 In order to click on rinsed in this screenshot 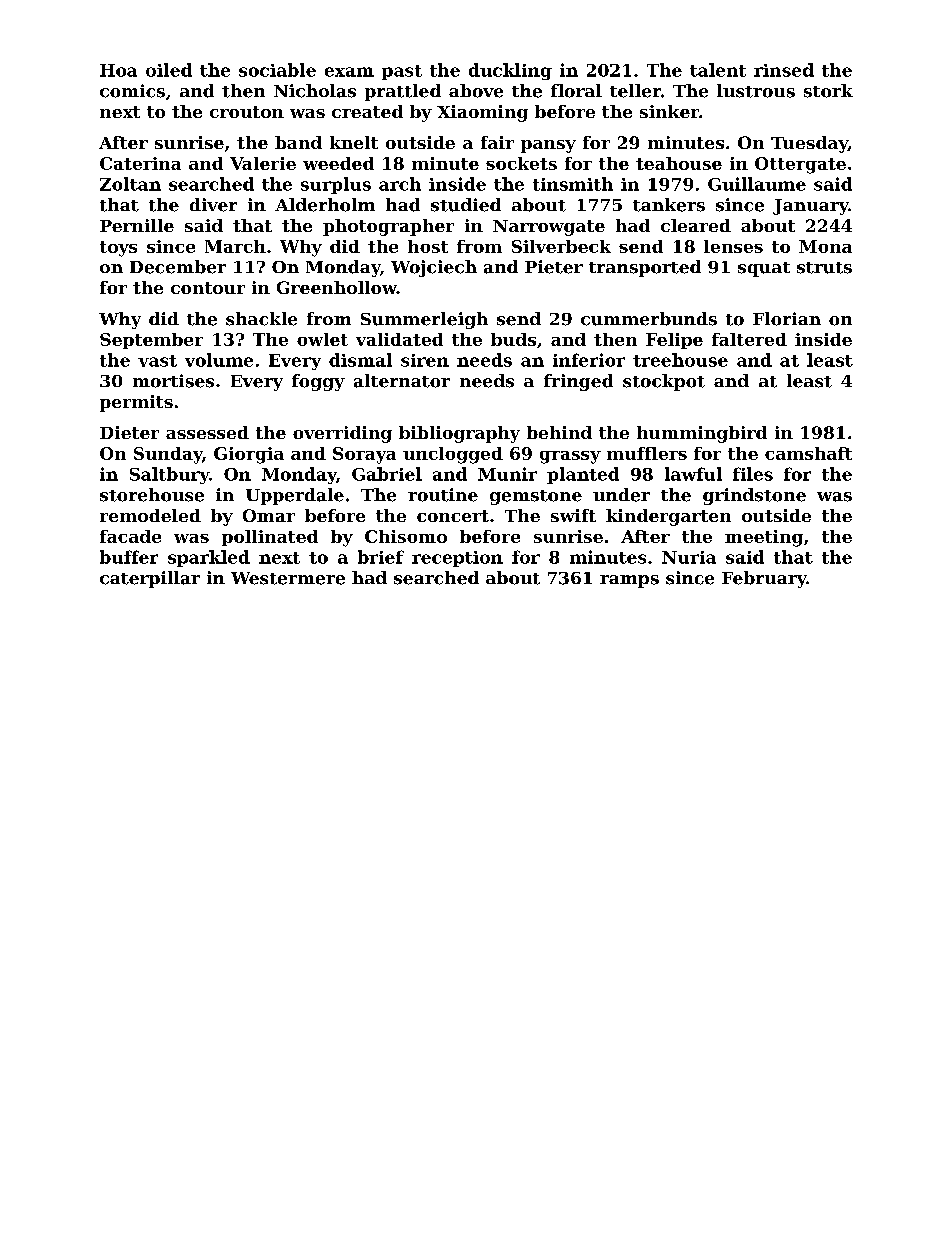, I will do `click(784, 70)`.
